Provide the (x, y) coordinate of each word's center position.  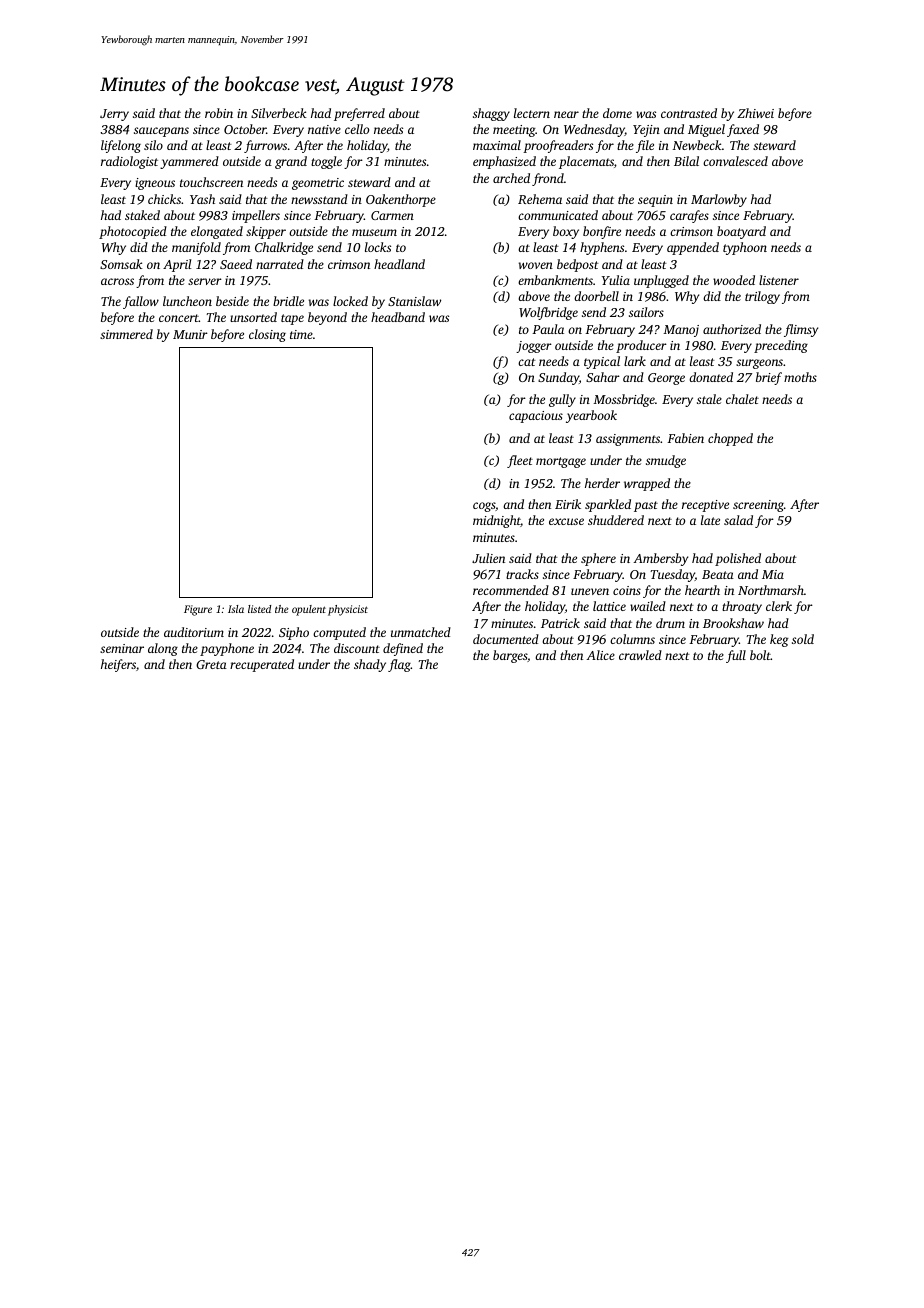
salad (738, 520)
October (245, 129)
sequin (655, 201)
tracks (522, 574)
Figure (198, 610)
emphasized (504, 162)
